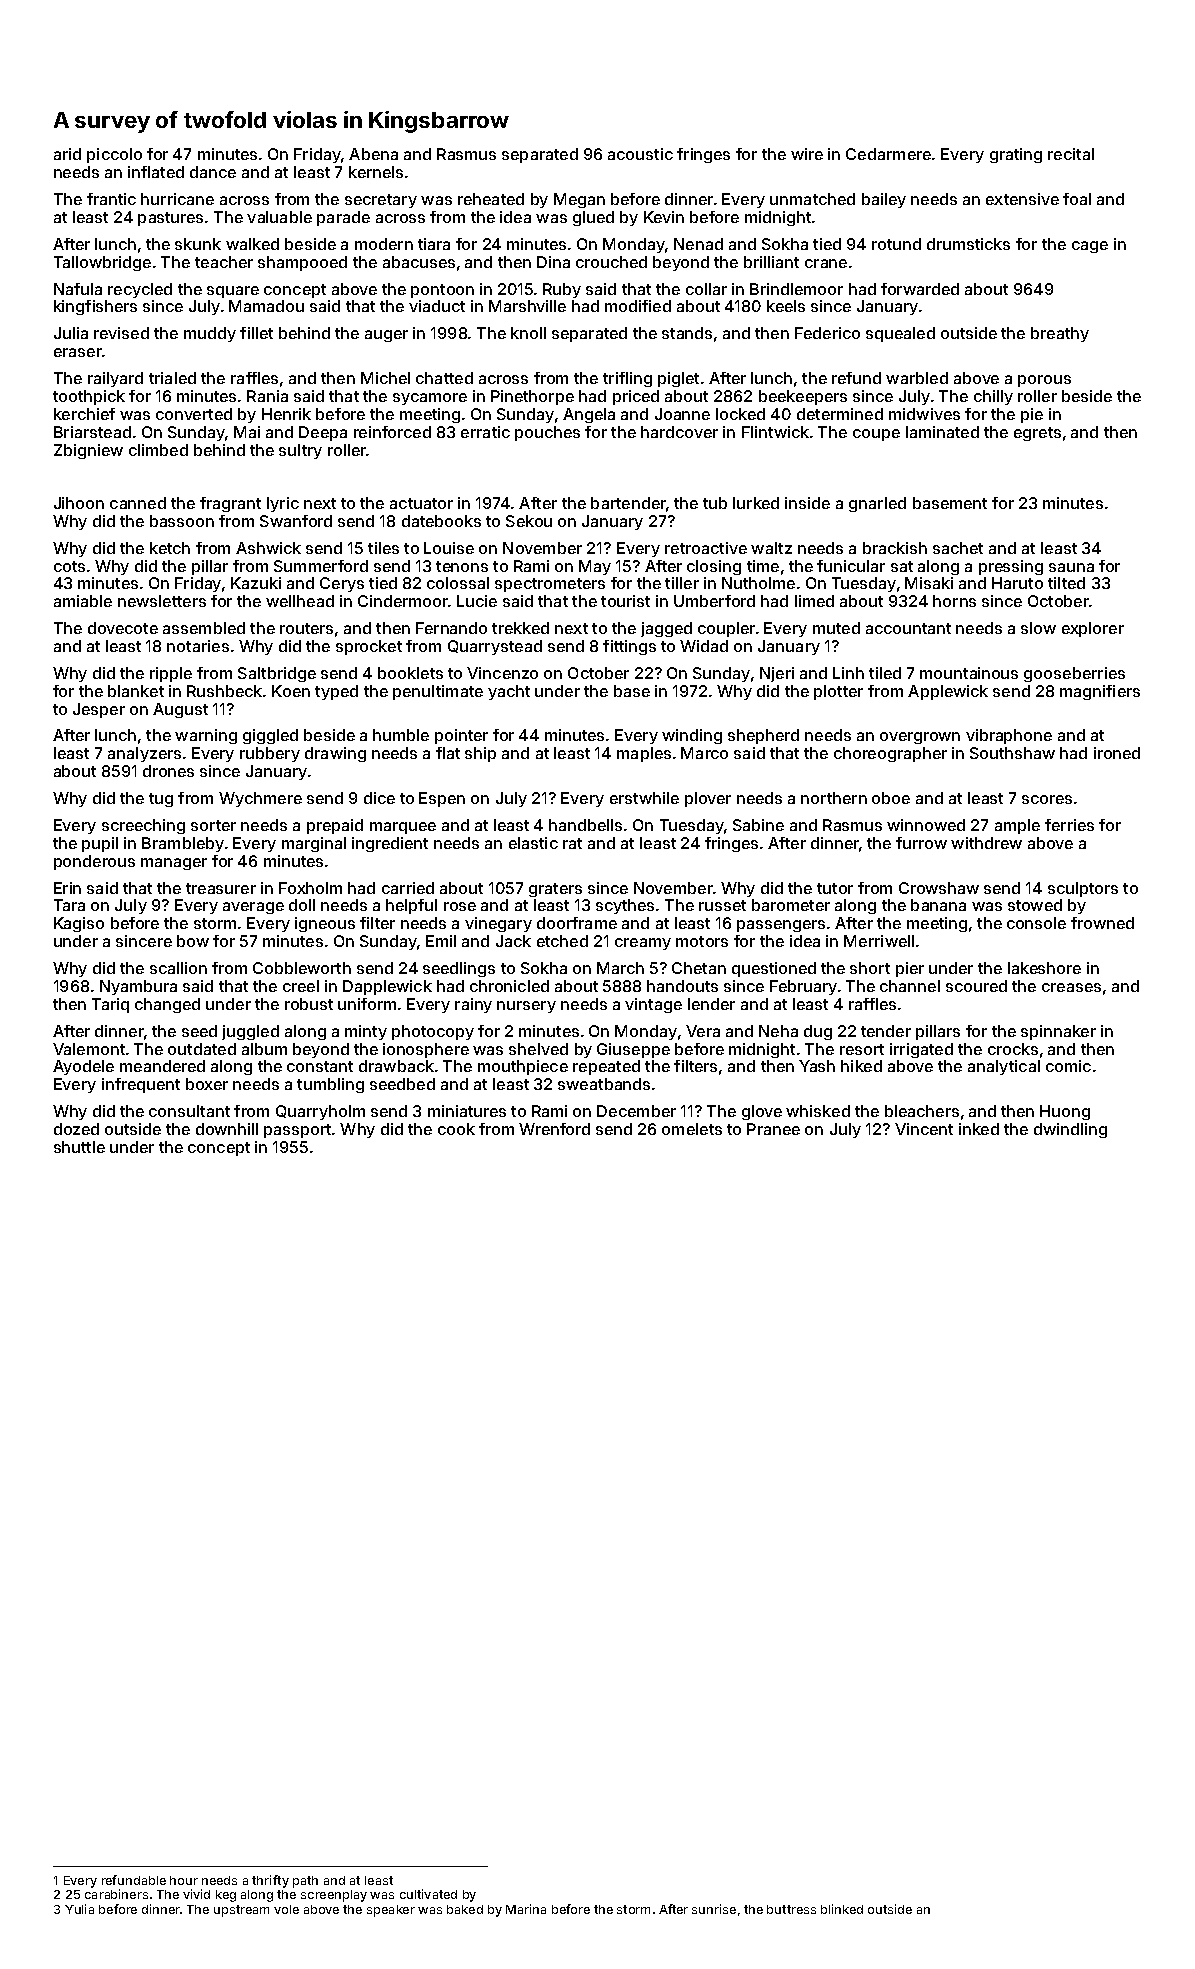 This page has height=1969, width=1195. I want to click on funicular, so click(851, 566).
